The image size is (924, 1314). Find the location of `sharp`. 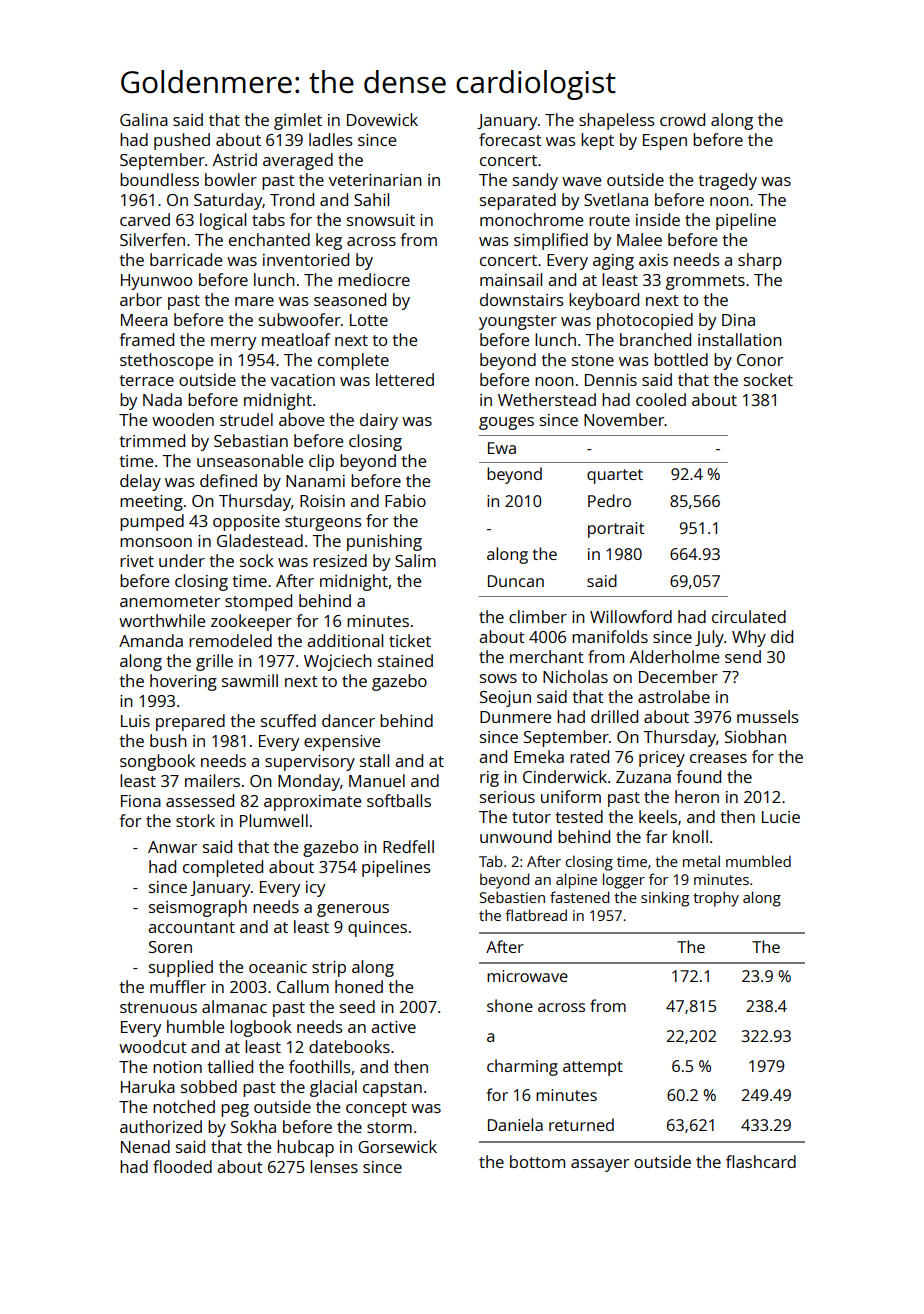

sharp is located at coordinates (760, 261).
